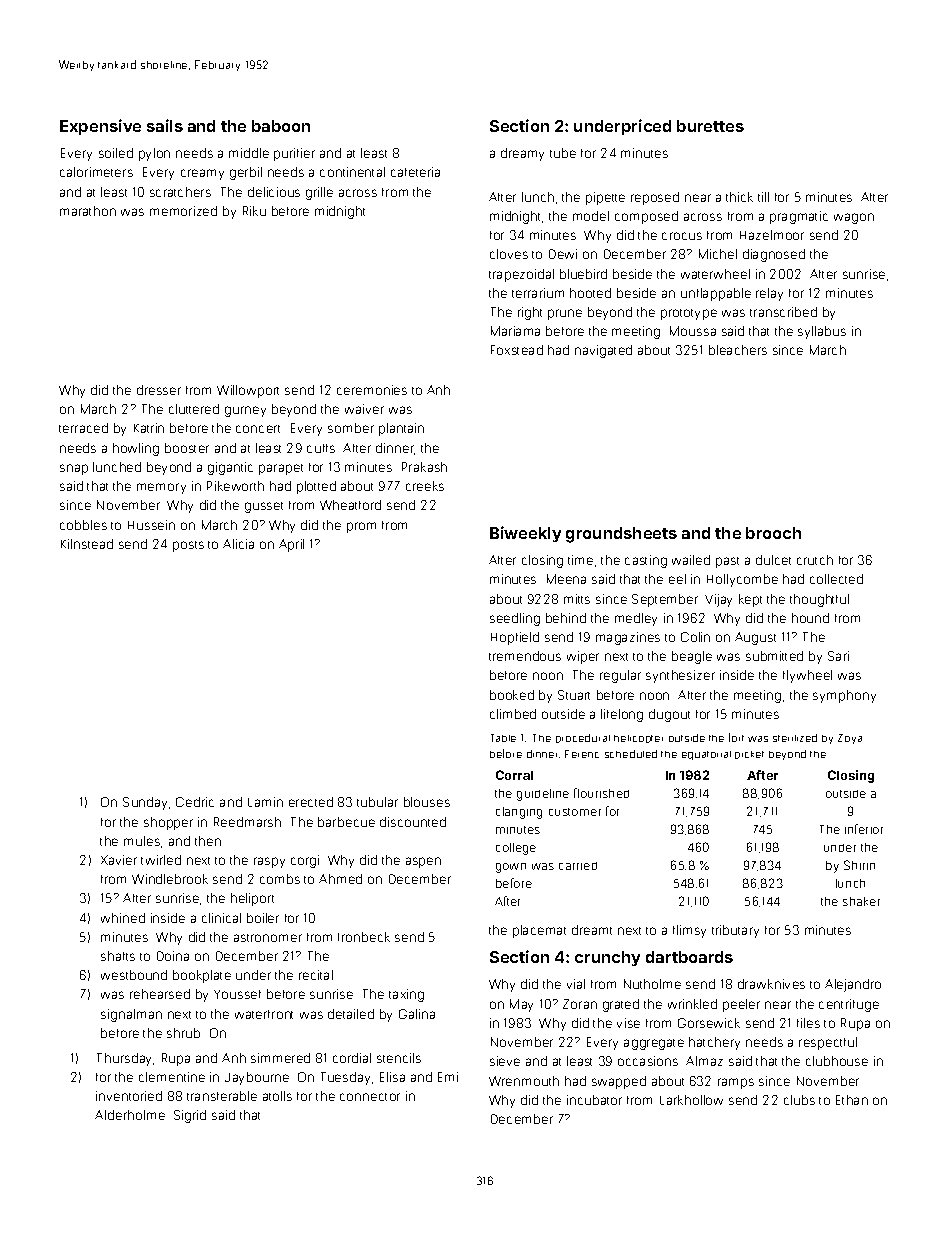 The image size is (952, 1233). I want to click on hound, so click(810, 618).
